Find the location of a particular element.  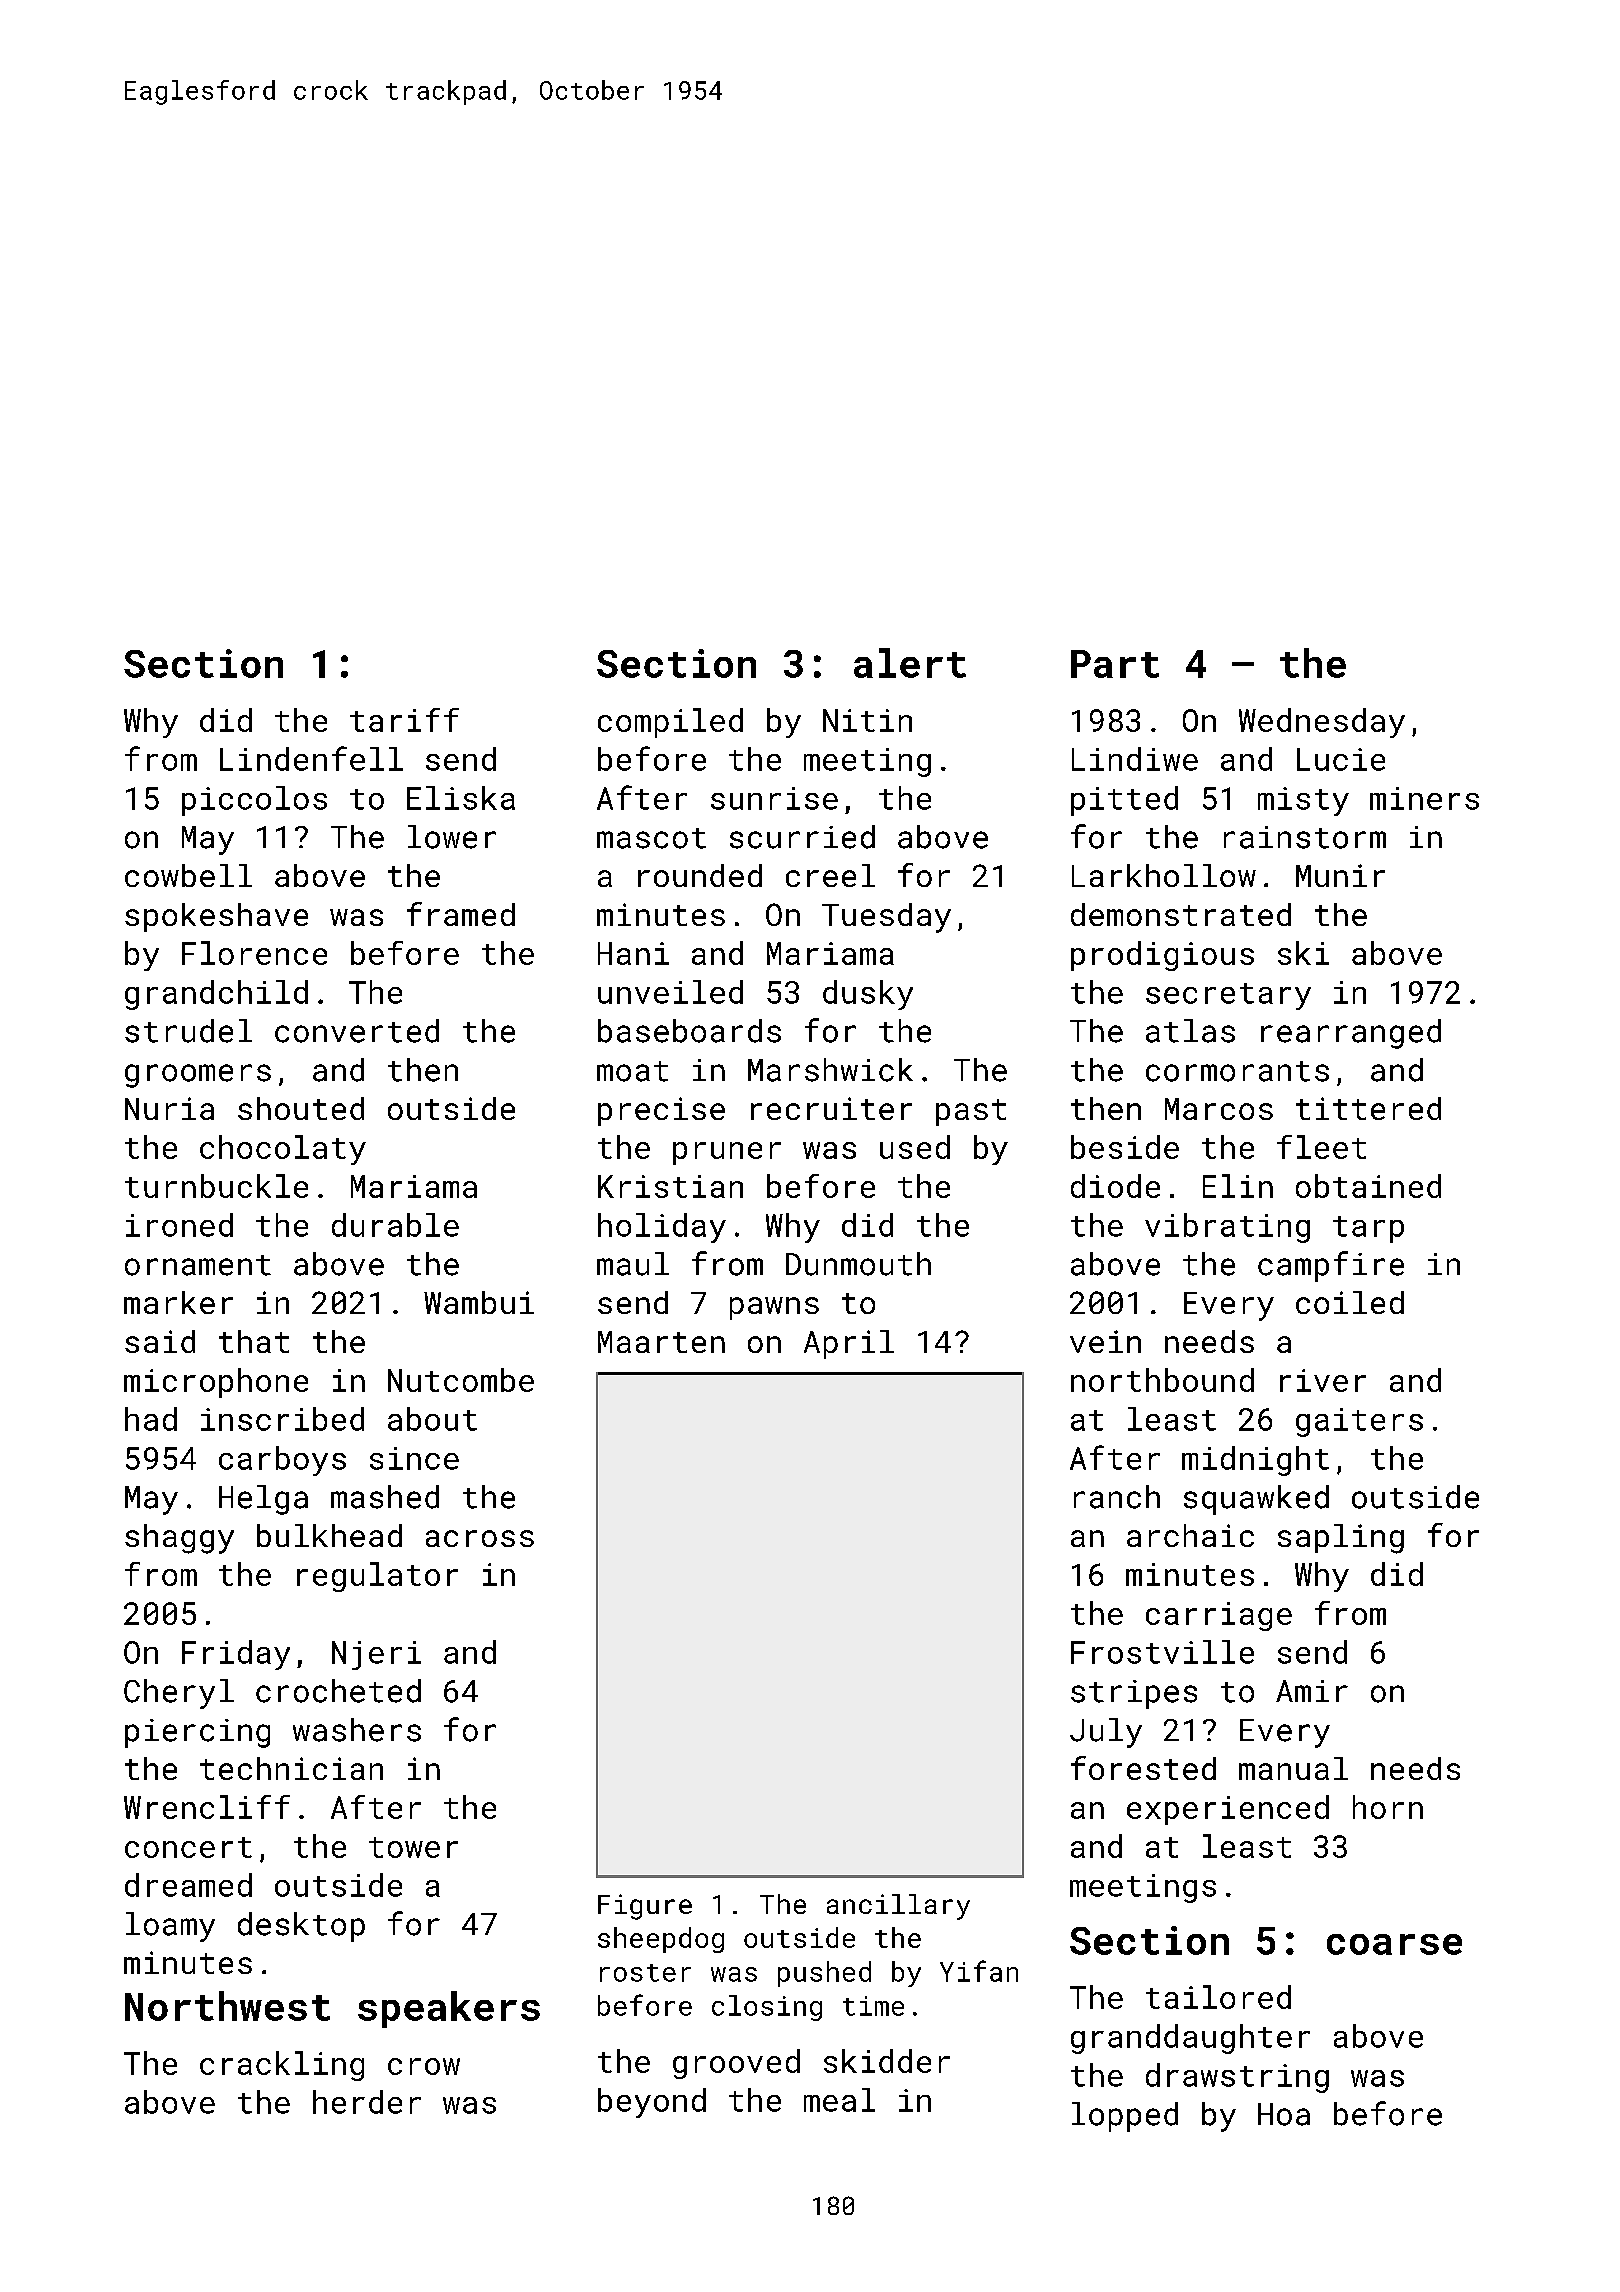

shaggy is located at coordinates (179, 1539).
